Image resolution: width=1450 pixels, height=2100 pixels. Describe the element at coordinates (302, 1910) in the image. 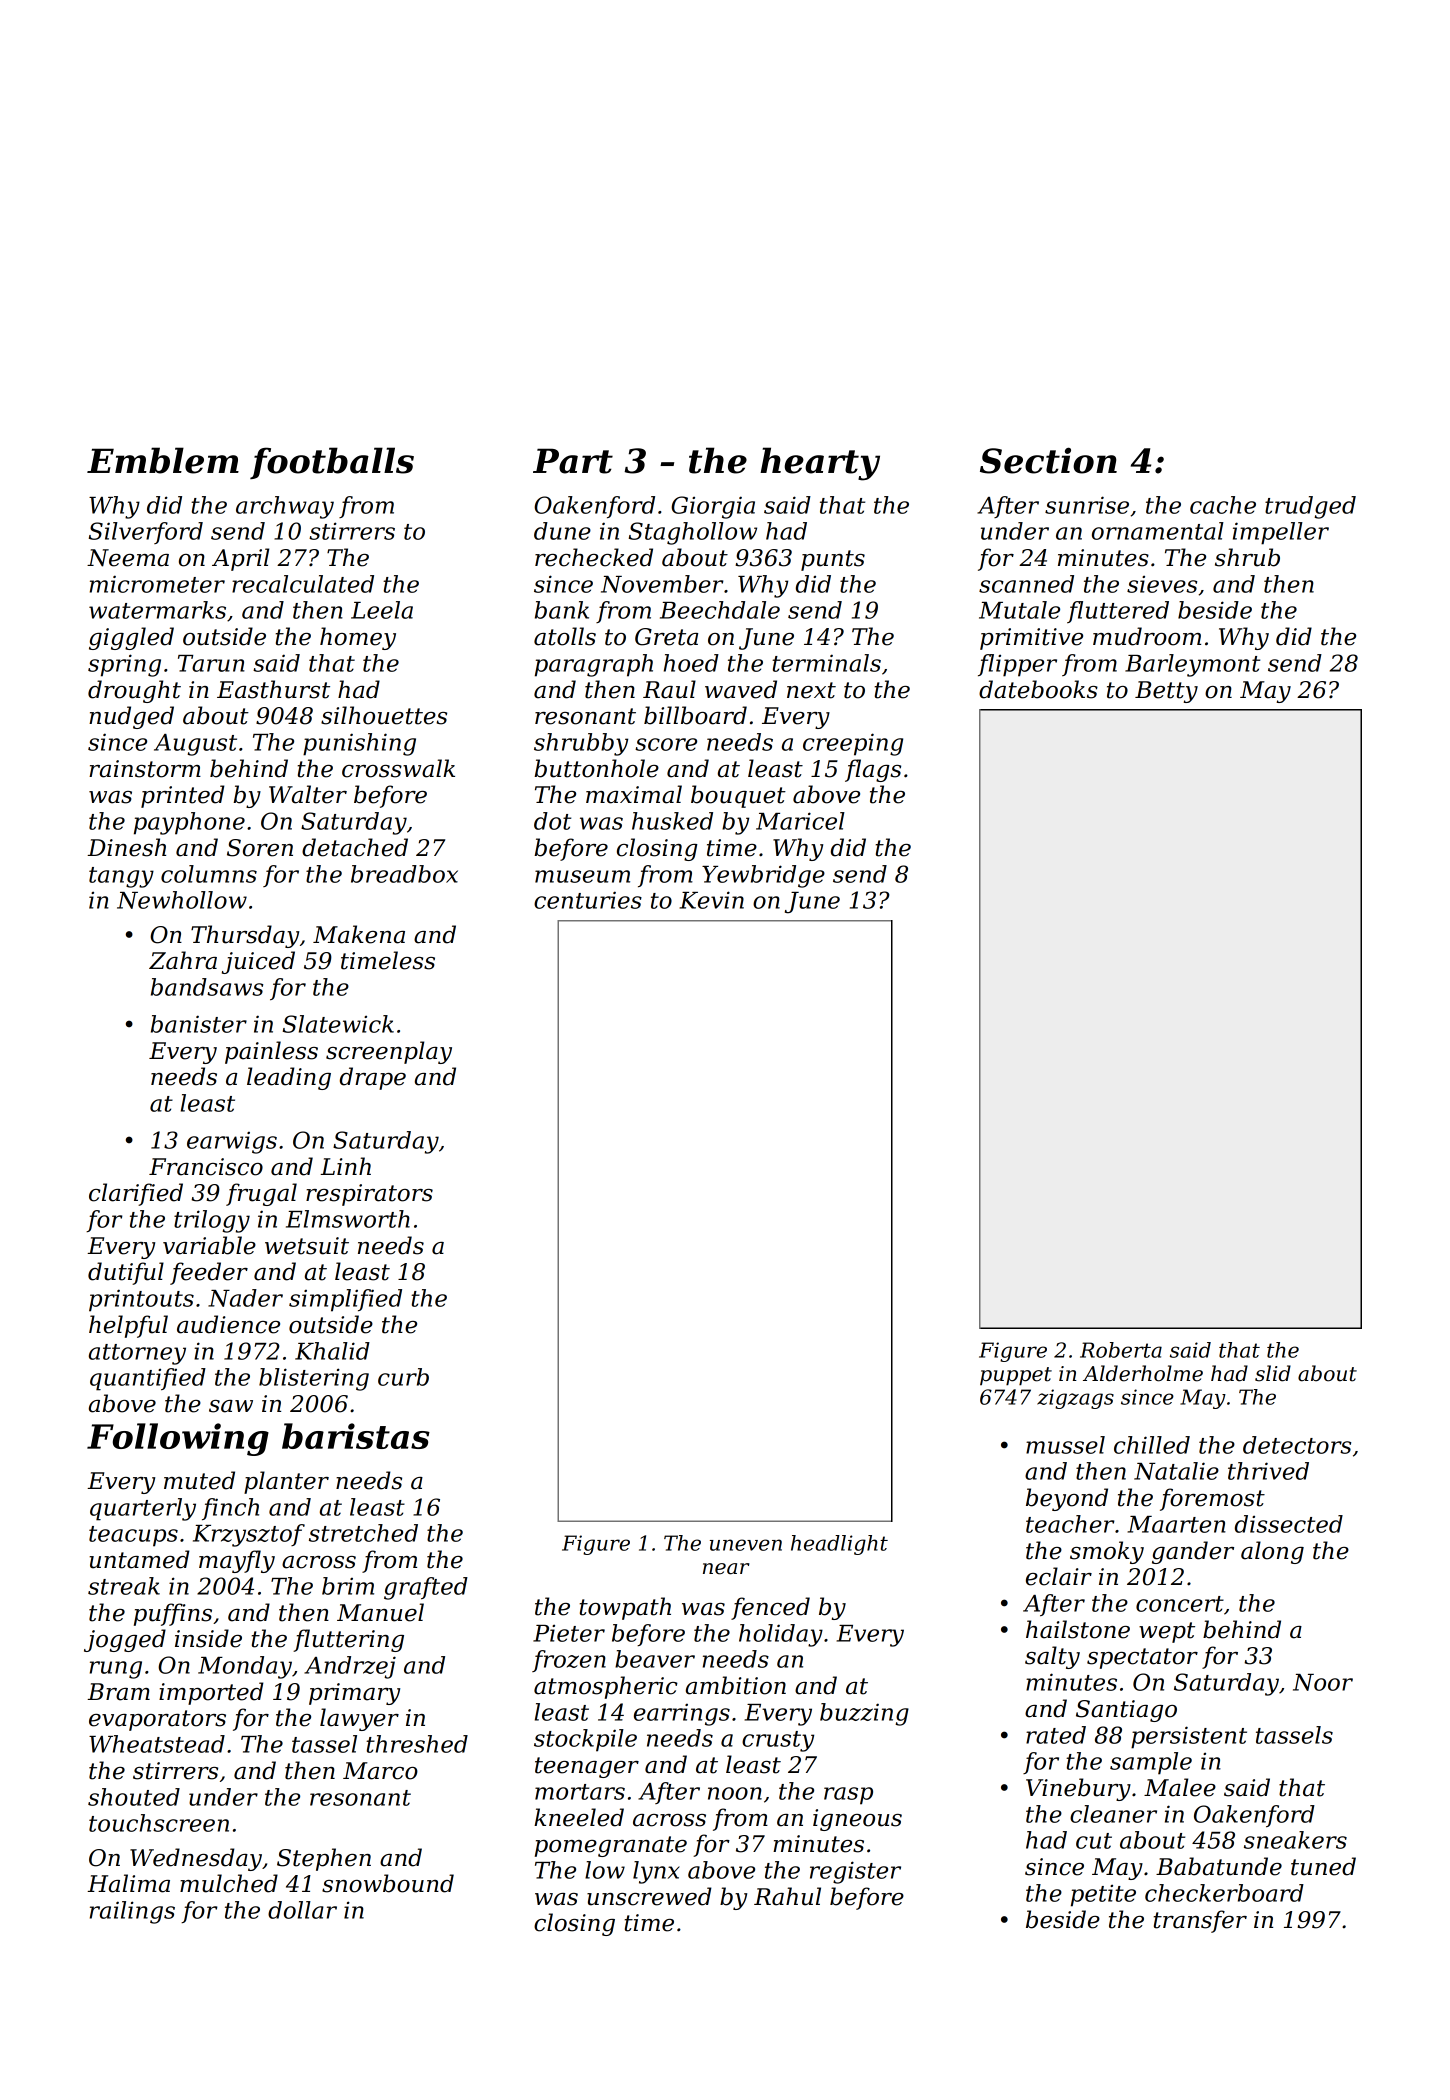

I see `dollar` at that location.
